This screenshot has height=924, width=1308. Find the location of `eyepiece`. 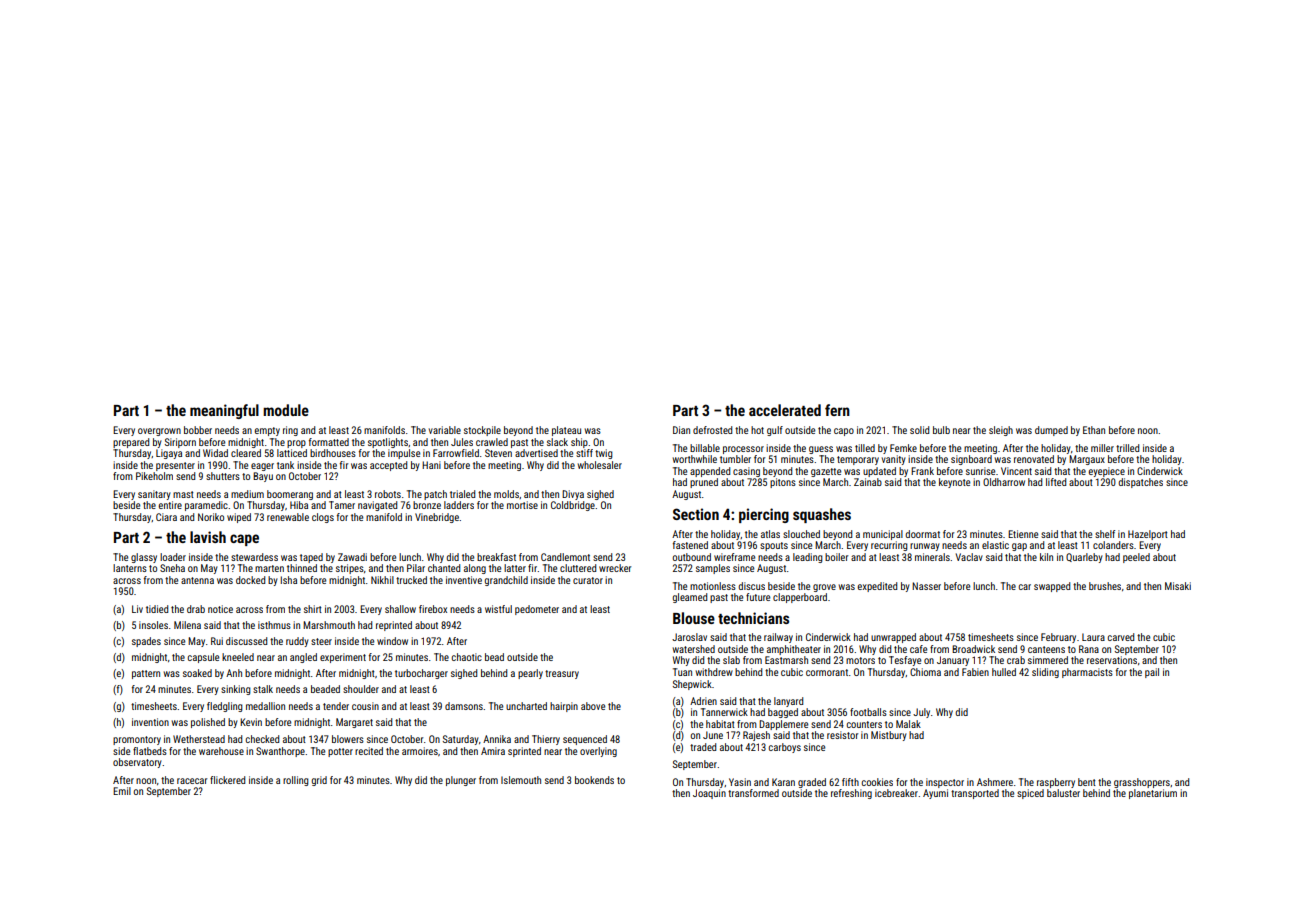

eyepiece is located at coordinates (1106, 472).
